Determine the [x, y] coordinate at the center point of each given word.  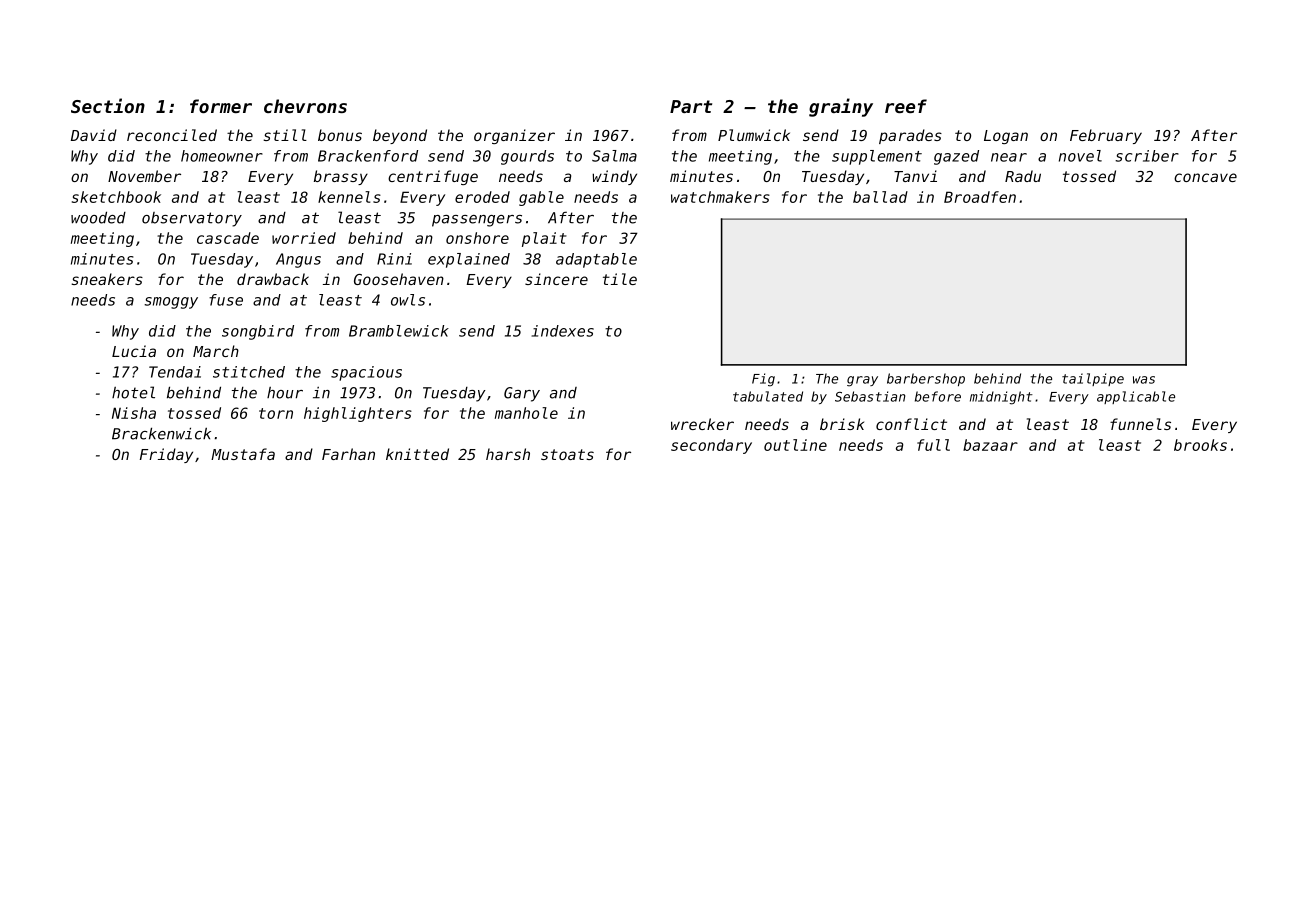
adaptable [596, 260]
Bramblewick [399, 331]
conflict [911, 424]
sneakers [107, 279]
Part [691, 106]
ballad [880, 197]
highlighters [358, 414]
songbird [258, 332]
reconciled [172, 135]
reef [906, 106]
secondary [711, 446]
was [1144, 380]
